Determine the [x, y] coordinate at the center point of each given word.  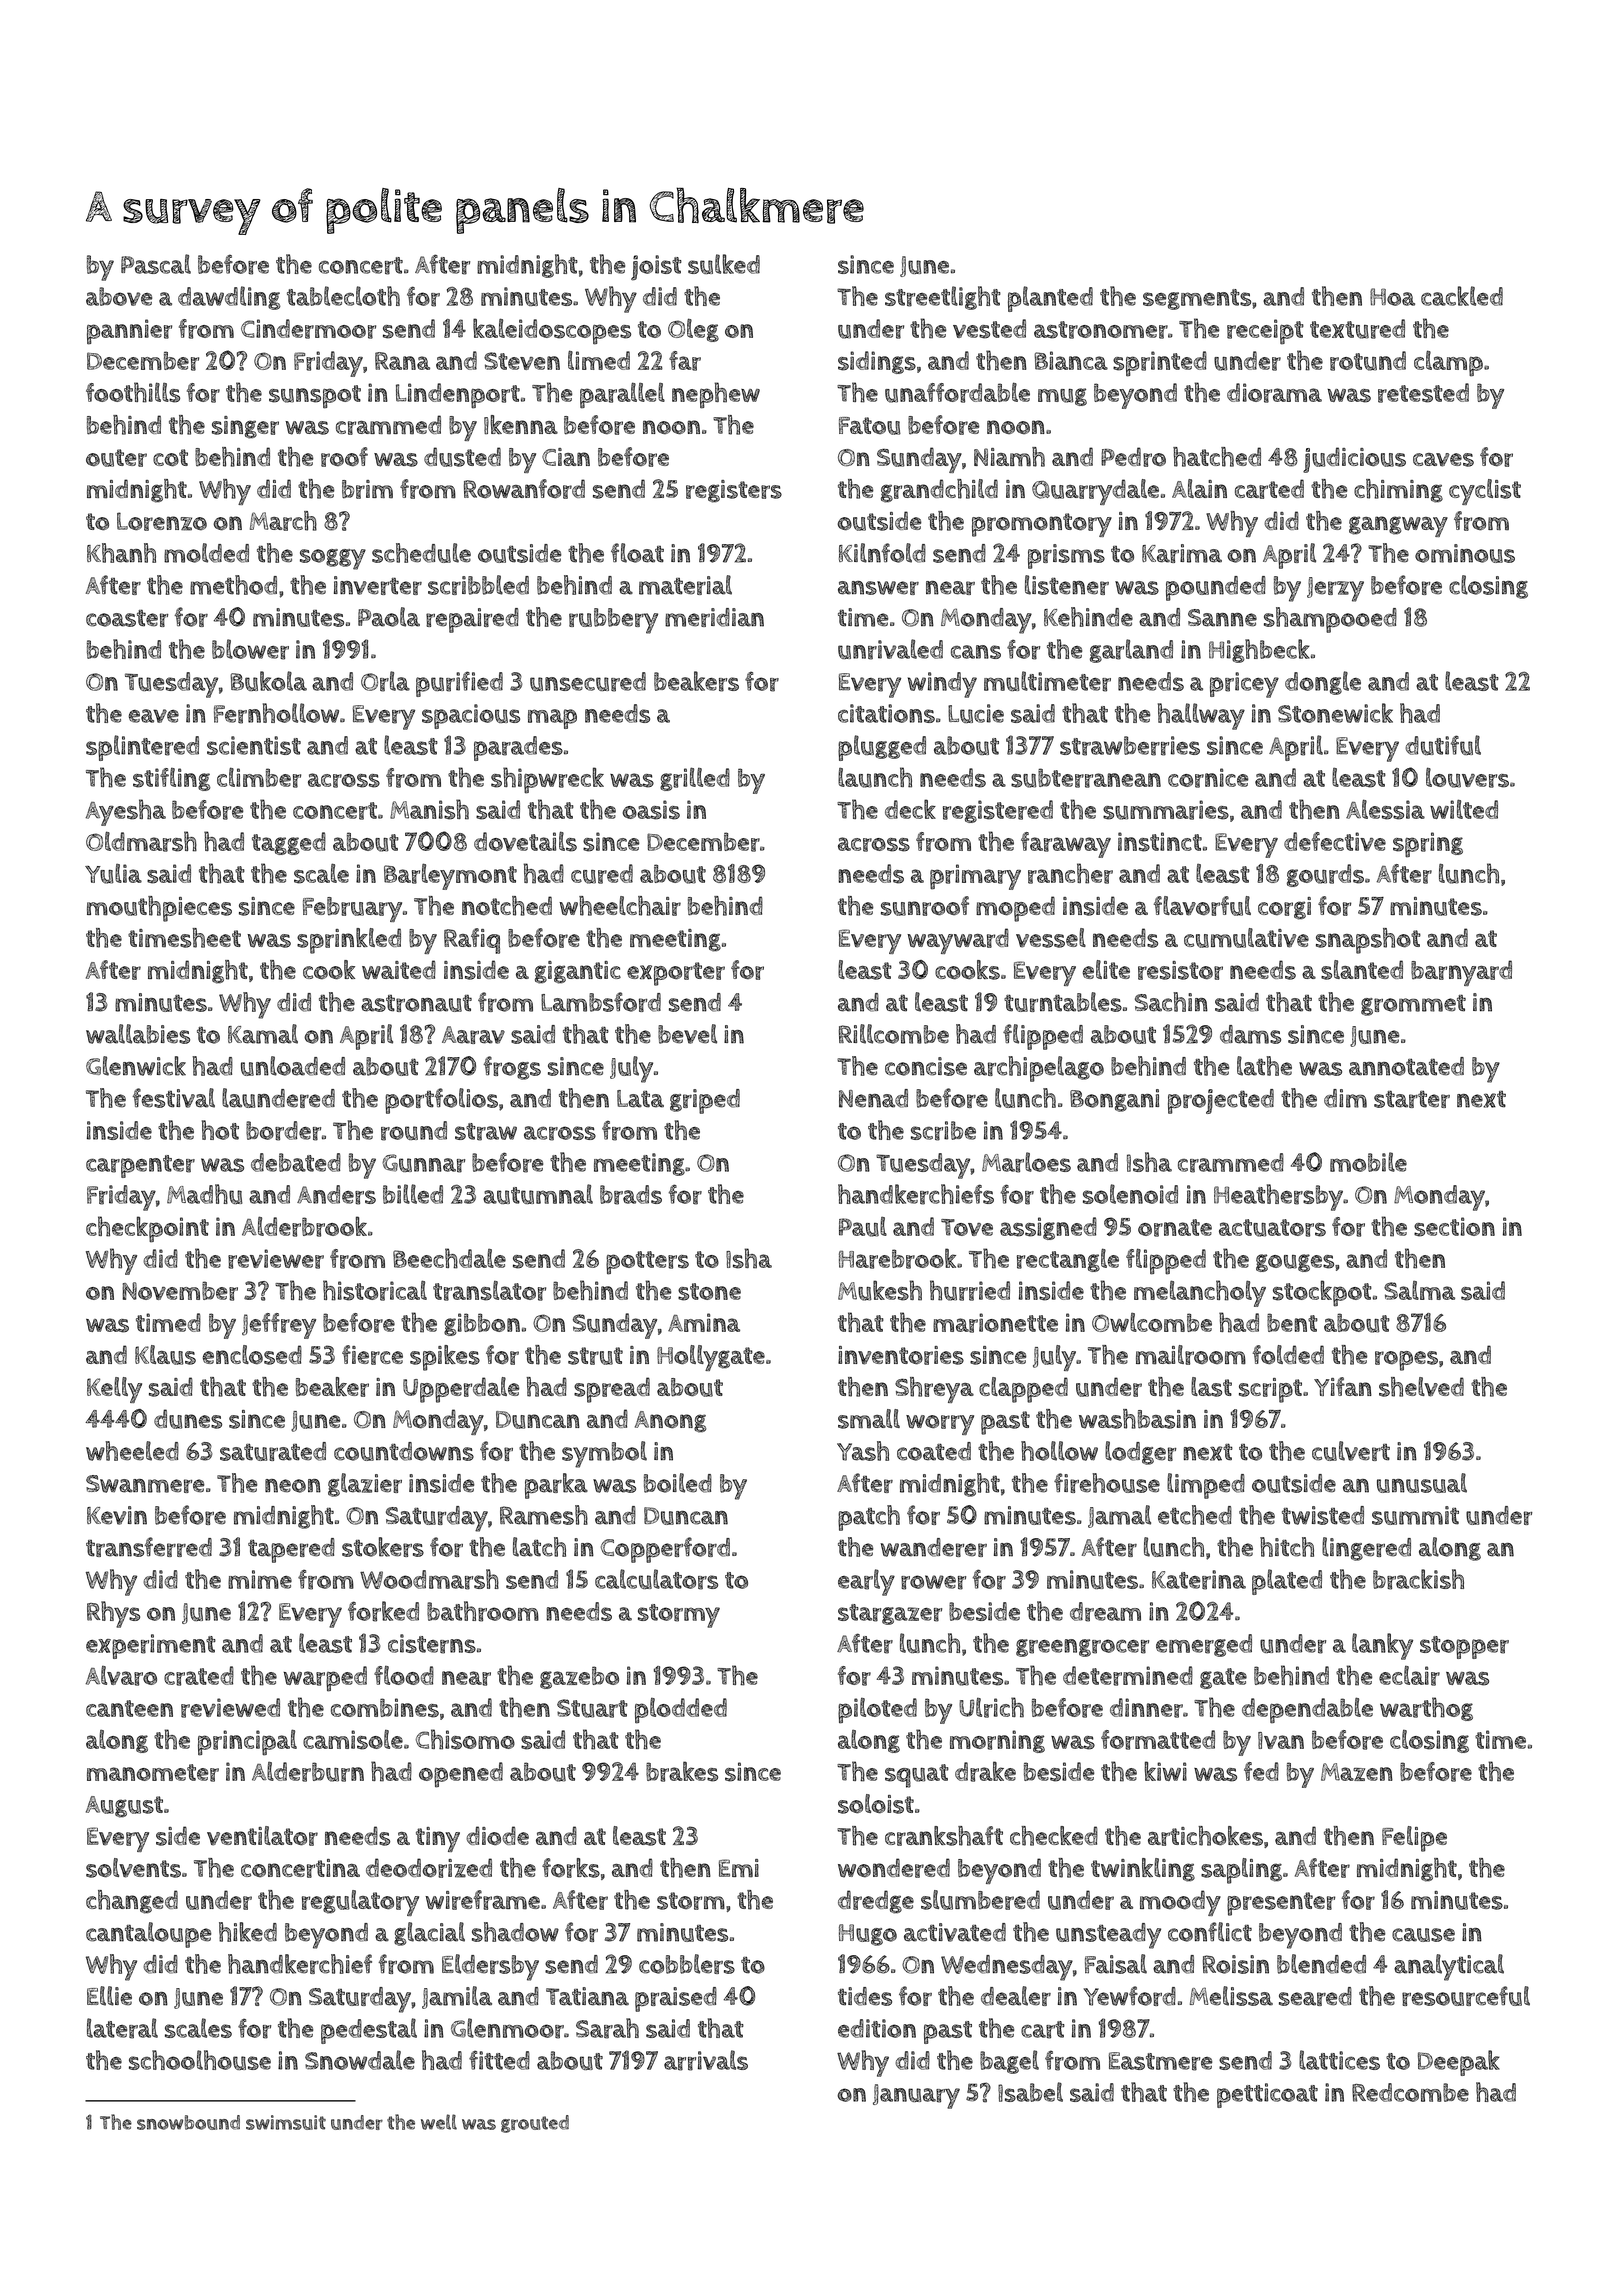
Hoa [1392, 297]
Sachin [1171, 1002]
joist [656, 268]
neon [293, 1486]
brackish [1418, 1579]
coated [934, 1451]
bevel [687, 1034]
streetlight [943, 298]
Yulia [113, 874]
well [439, 2122]
